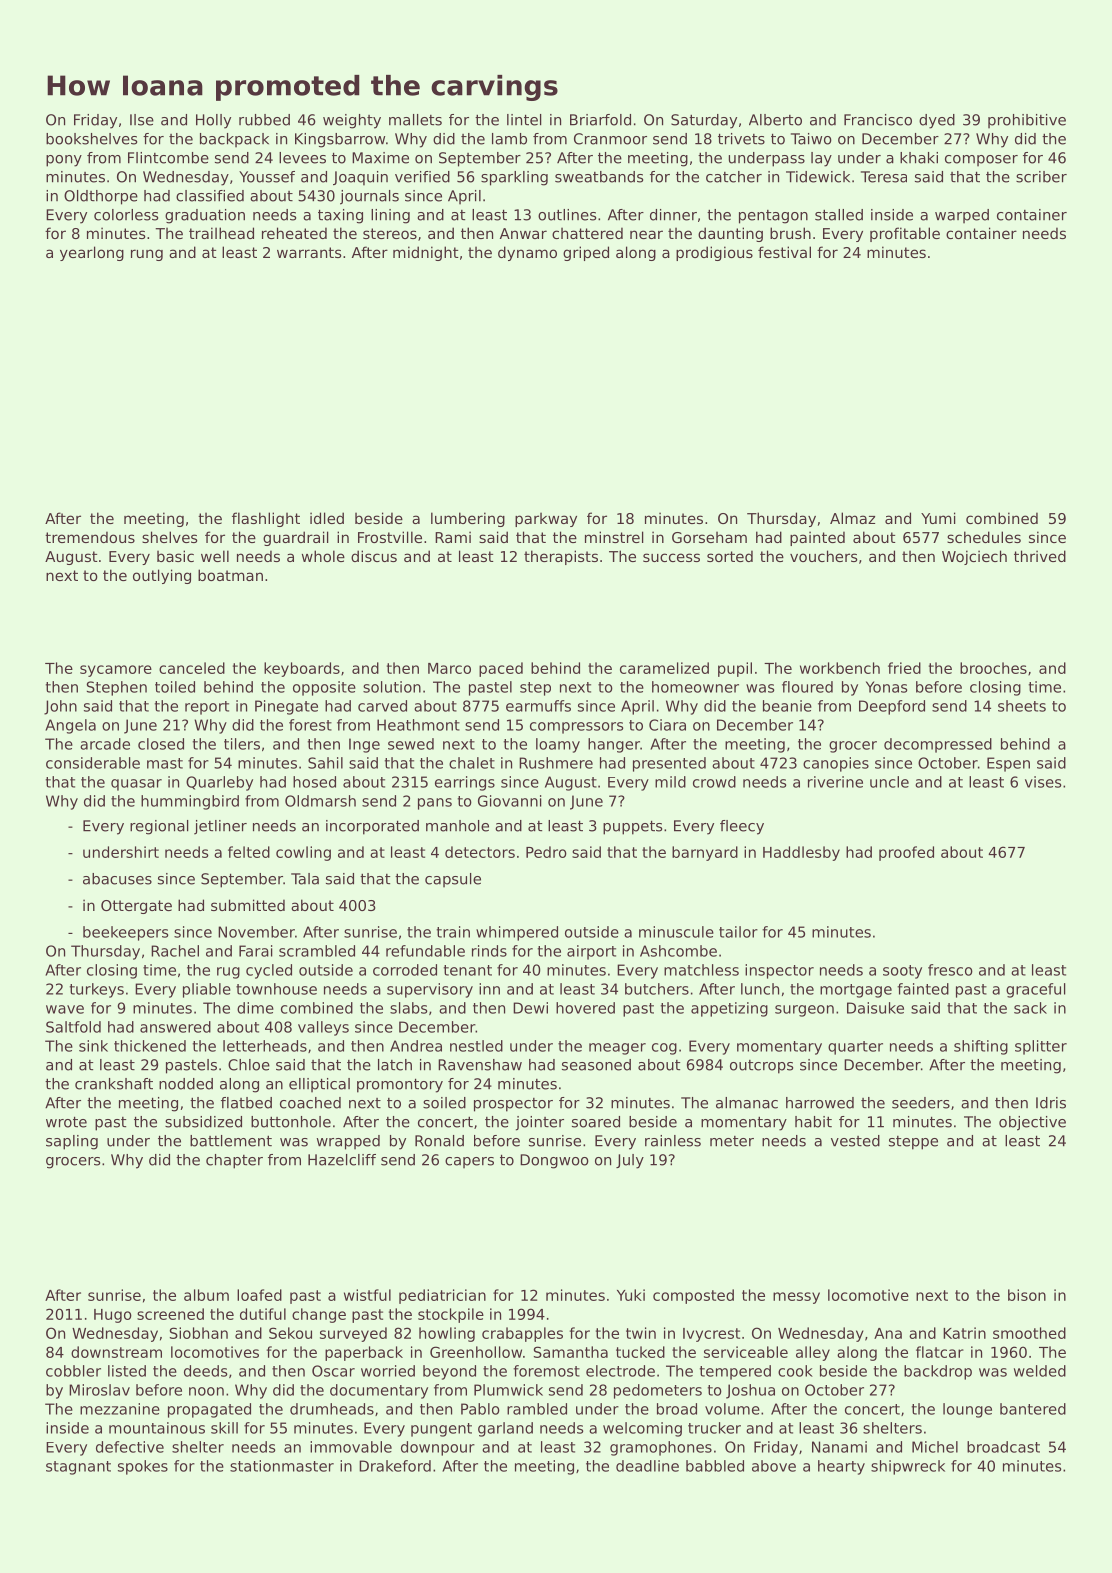 This page has height=1573, width=1112. I want to click on lumbering, so click(468, 519).
